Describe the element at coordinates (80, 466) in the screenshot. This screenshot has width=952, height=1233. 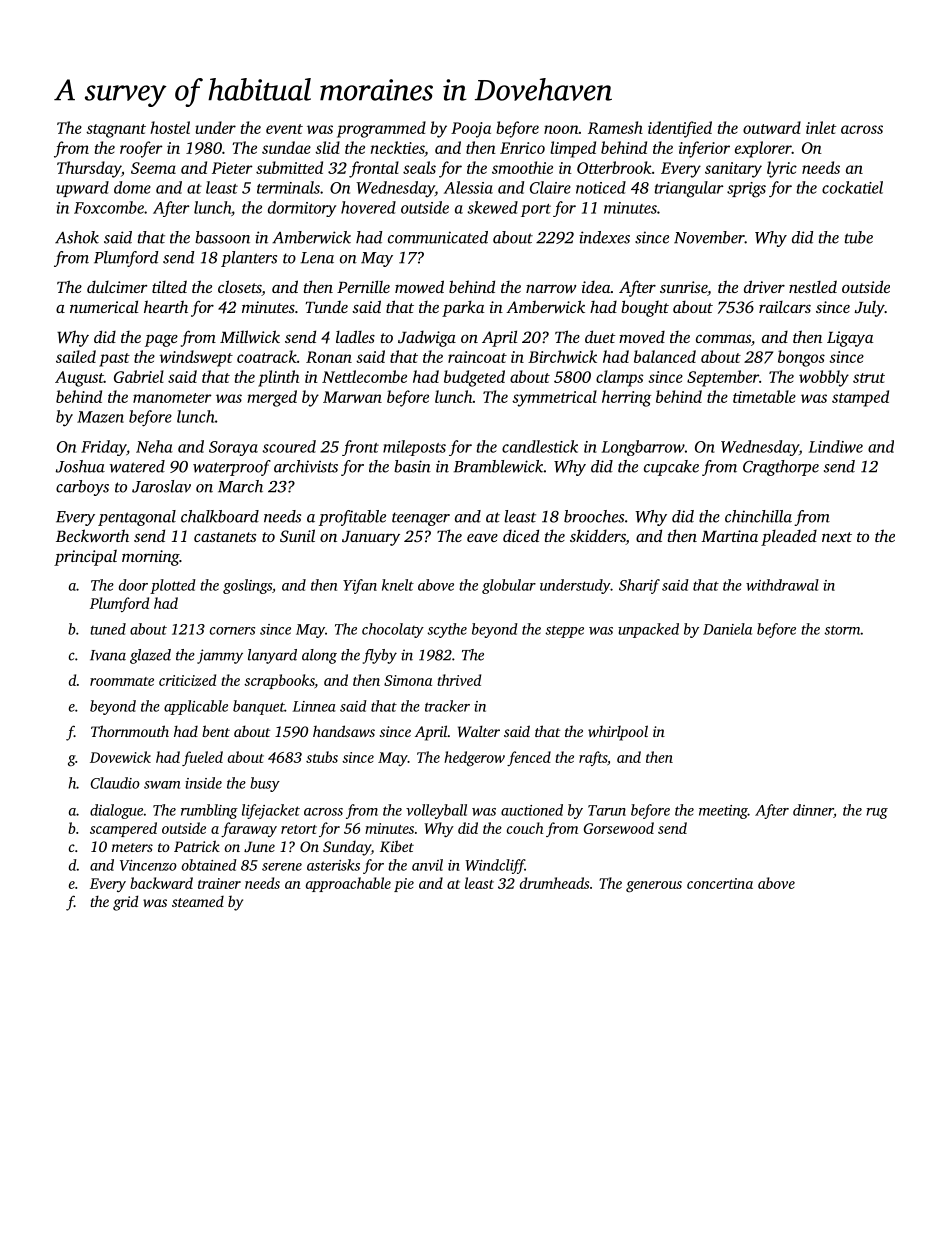
I see `Joshua` at that location.
